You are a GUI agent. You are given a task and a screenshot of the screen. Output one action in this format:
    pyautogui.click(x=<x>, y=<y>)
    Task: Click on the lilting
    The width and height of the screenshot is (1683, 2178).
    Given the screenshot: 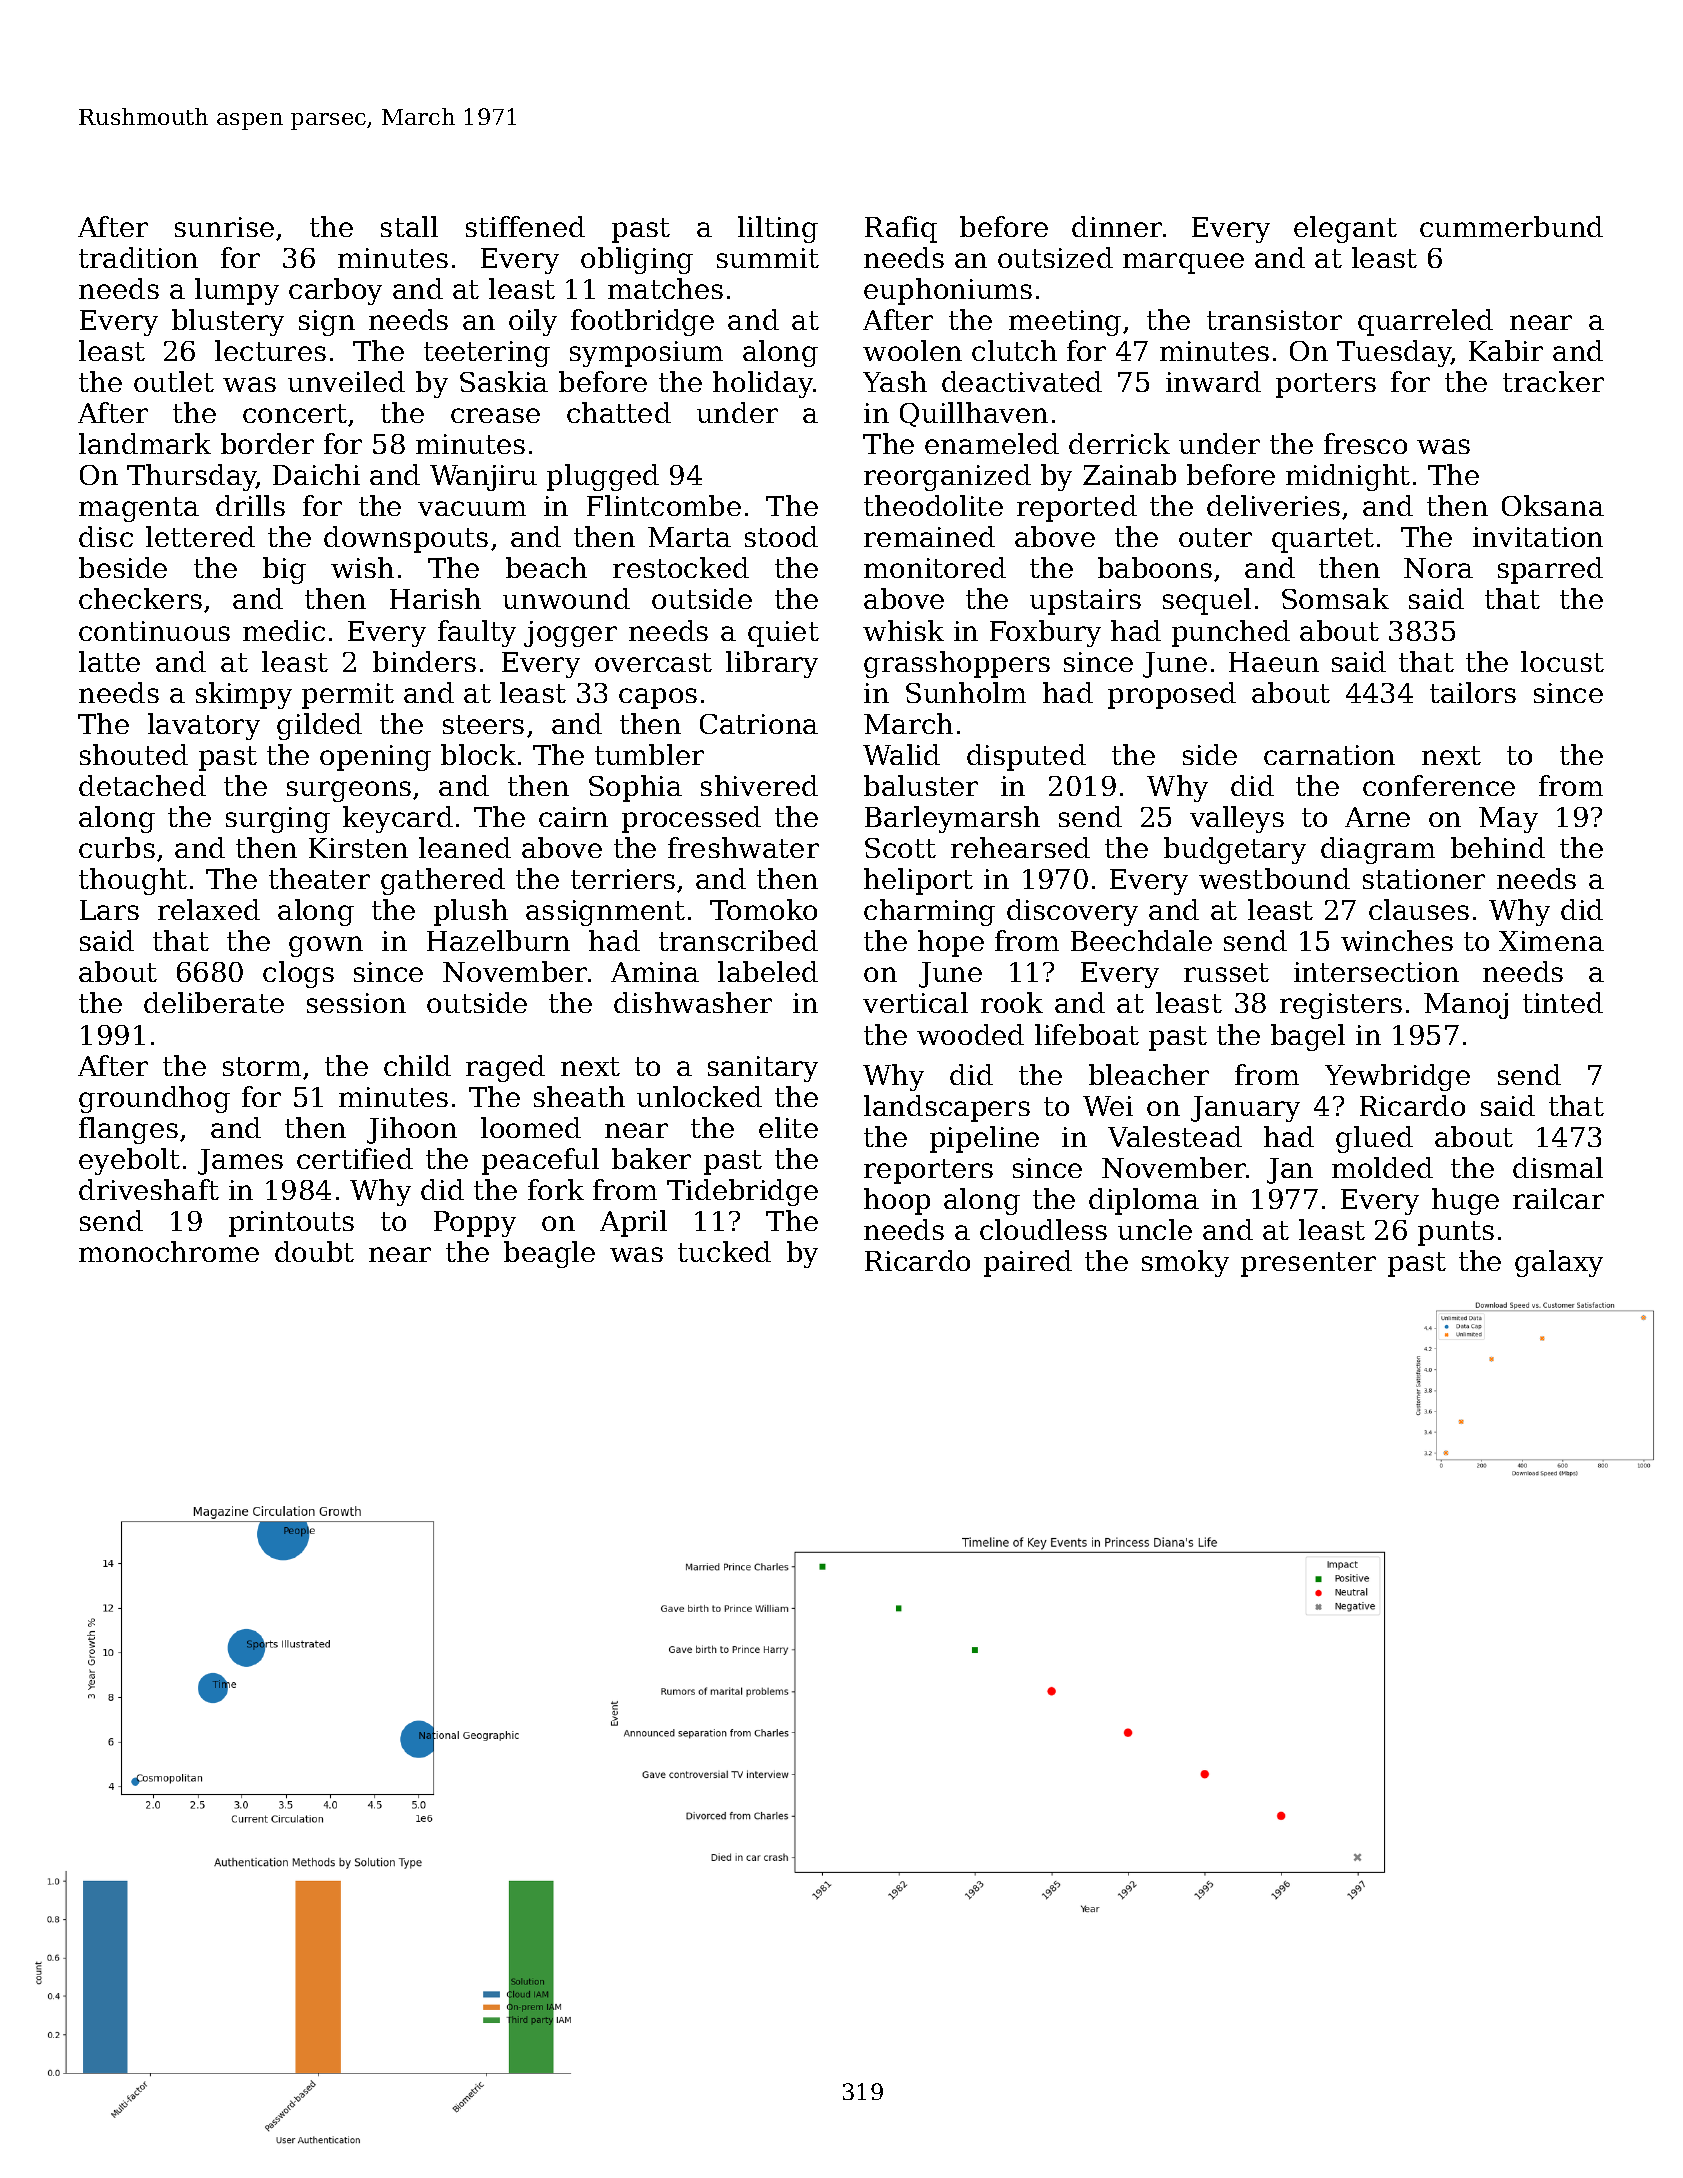 What is the action you would take?
    pyautogui.click(x=778, y=229)
